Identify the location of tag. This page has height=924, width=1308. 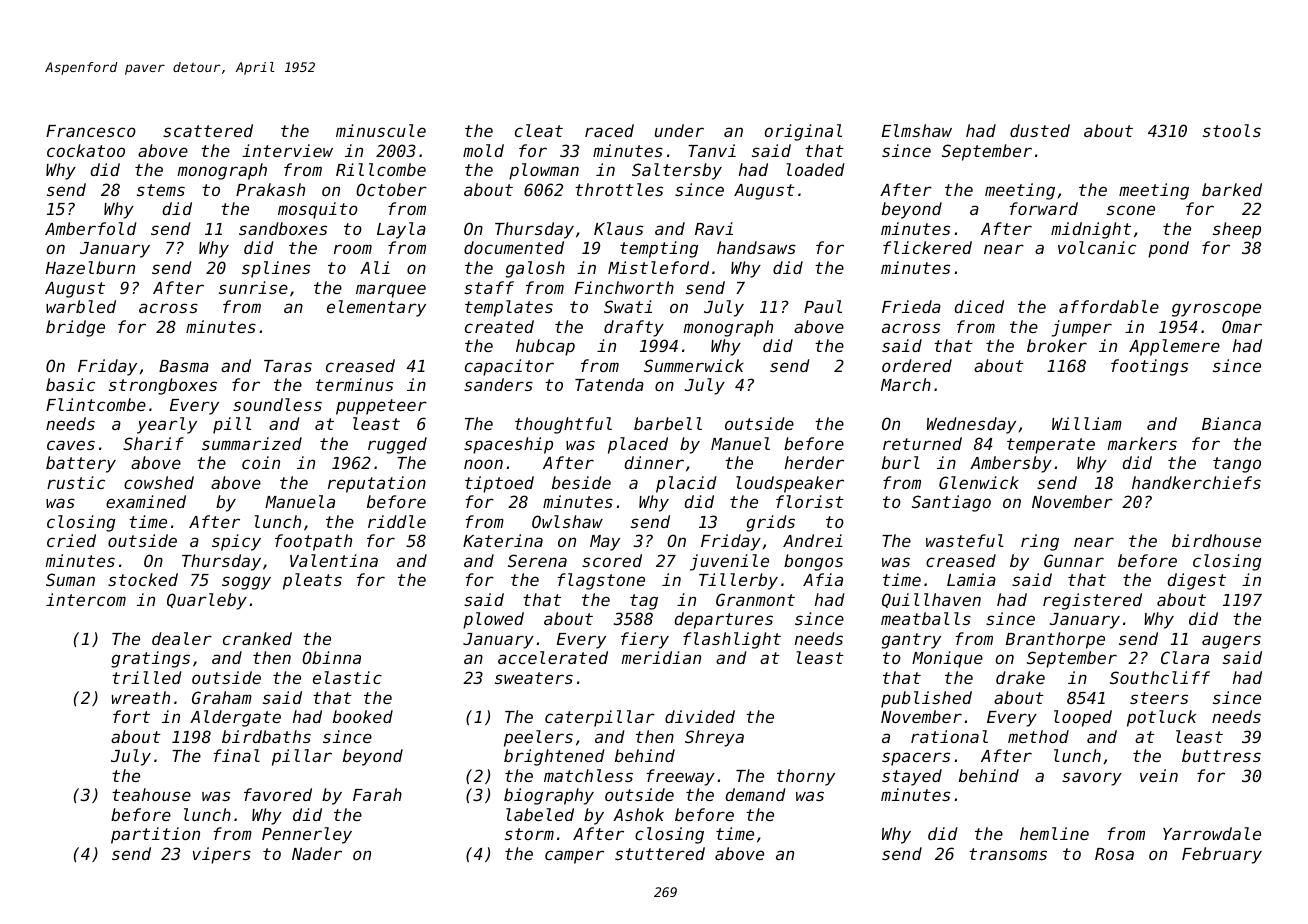
(644, 602).
